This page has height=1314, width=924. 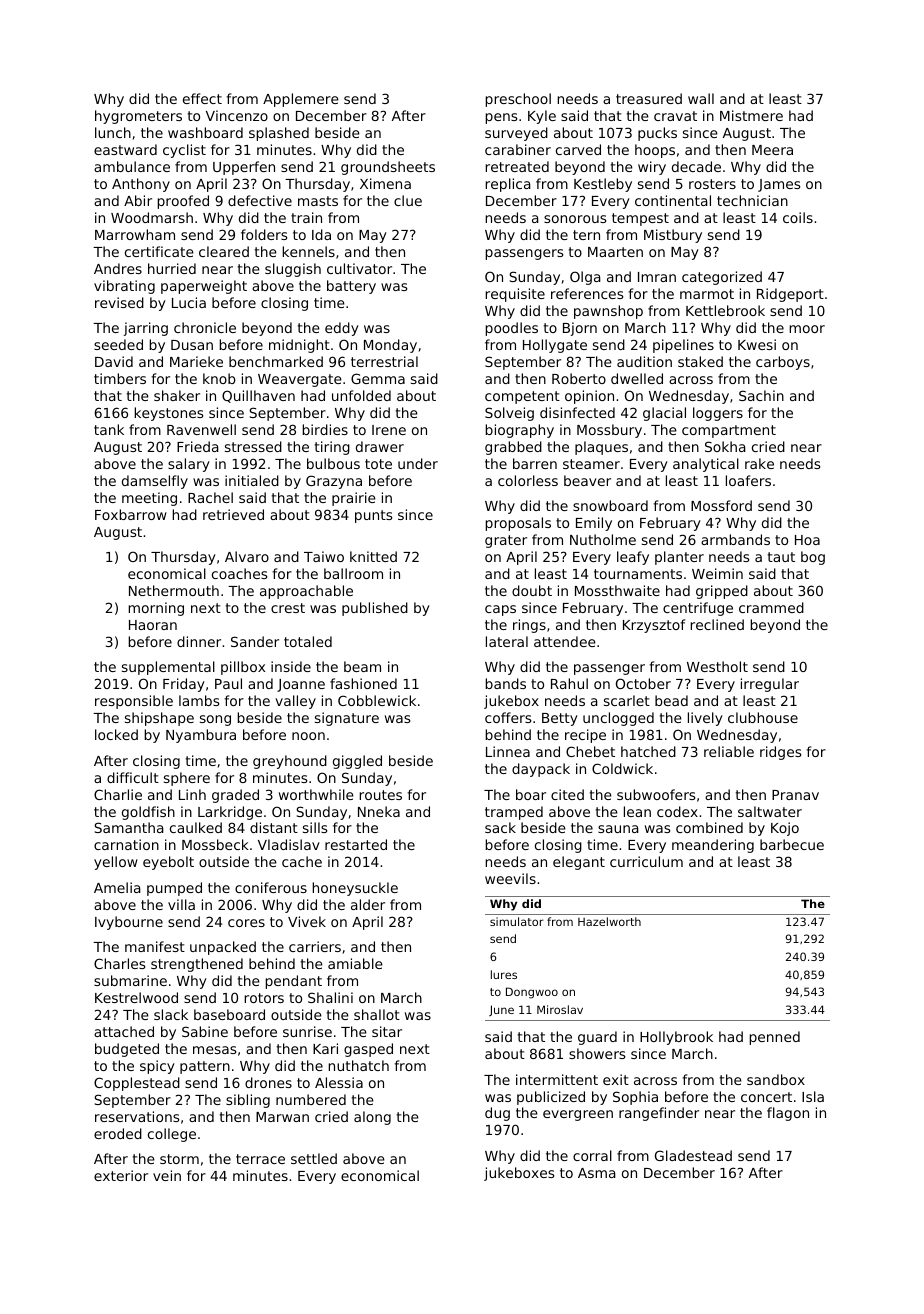 I want to click on Meera, so click(x=772, y=150).
